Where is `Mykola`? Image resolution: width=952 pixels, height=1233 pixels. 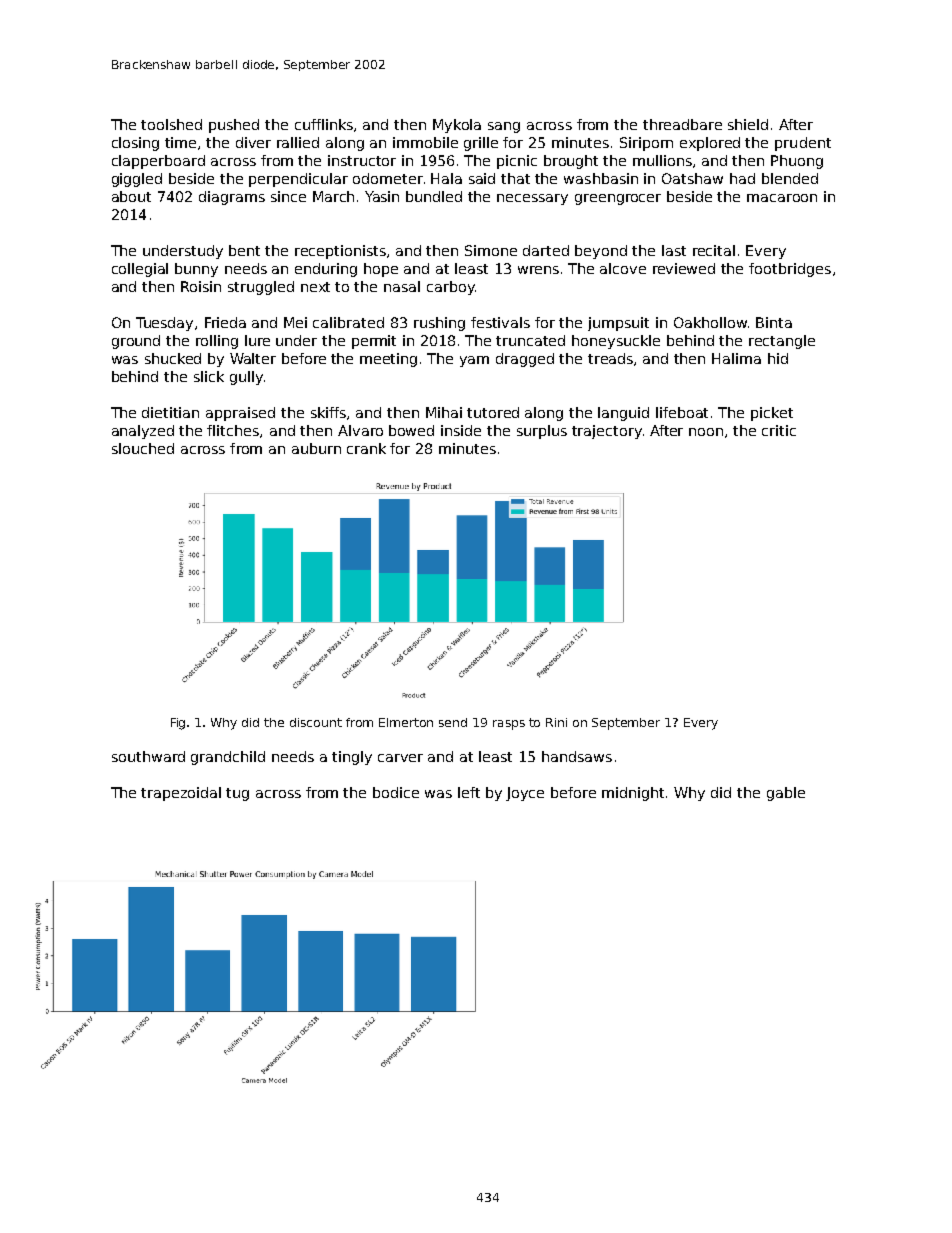 Mykola is located at coordinates (457, 126).
